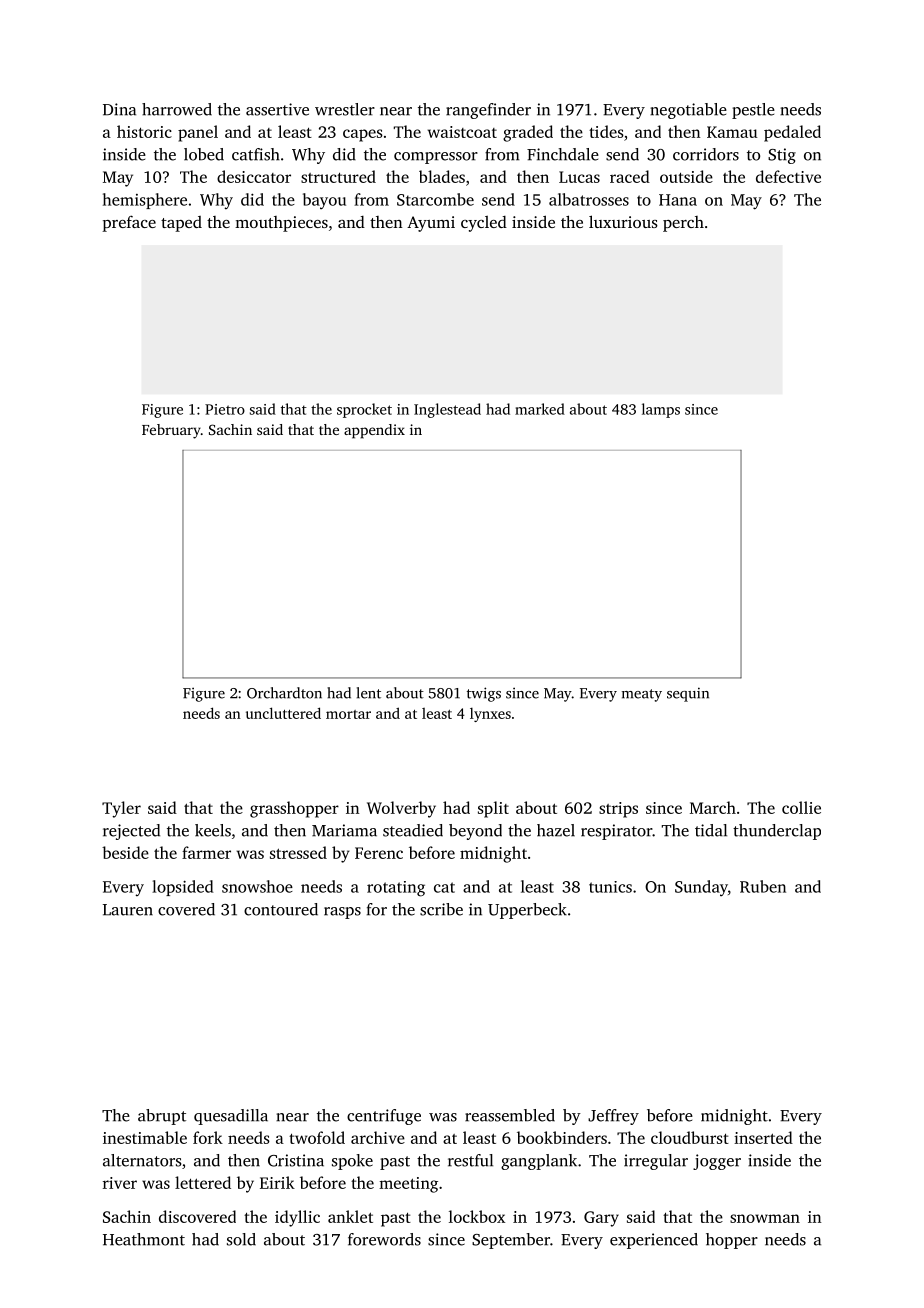 Image resolution: width=924 pixels, height=1308 pixels. What do you see at coordinates (618, 810) in the image?
I see `strips` at bounding box center [618, 810].
